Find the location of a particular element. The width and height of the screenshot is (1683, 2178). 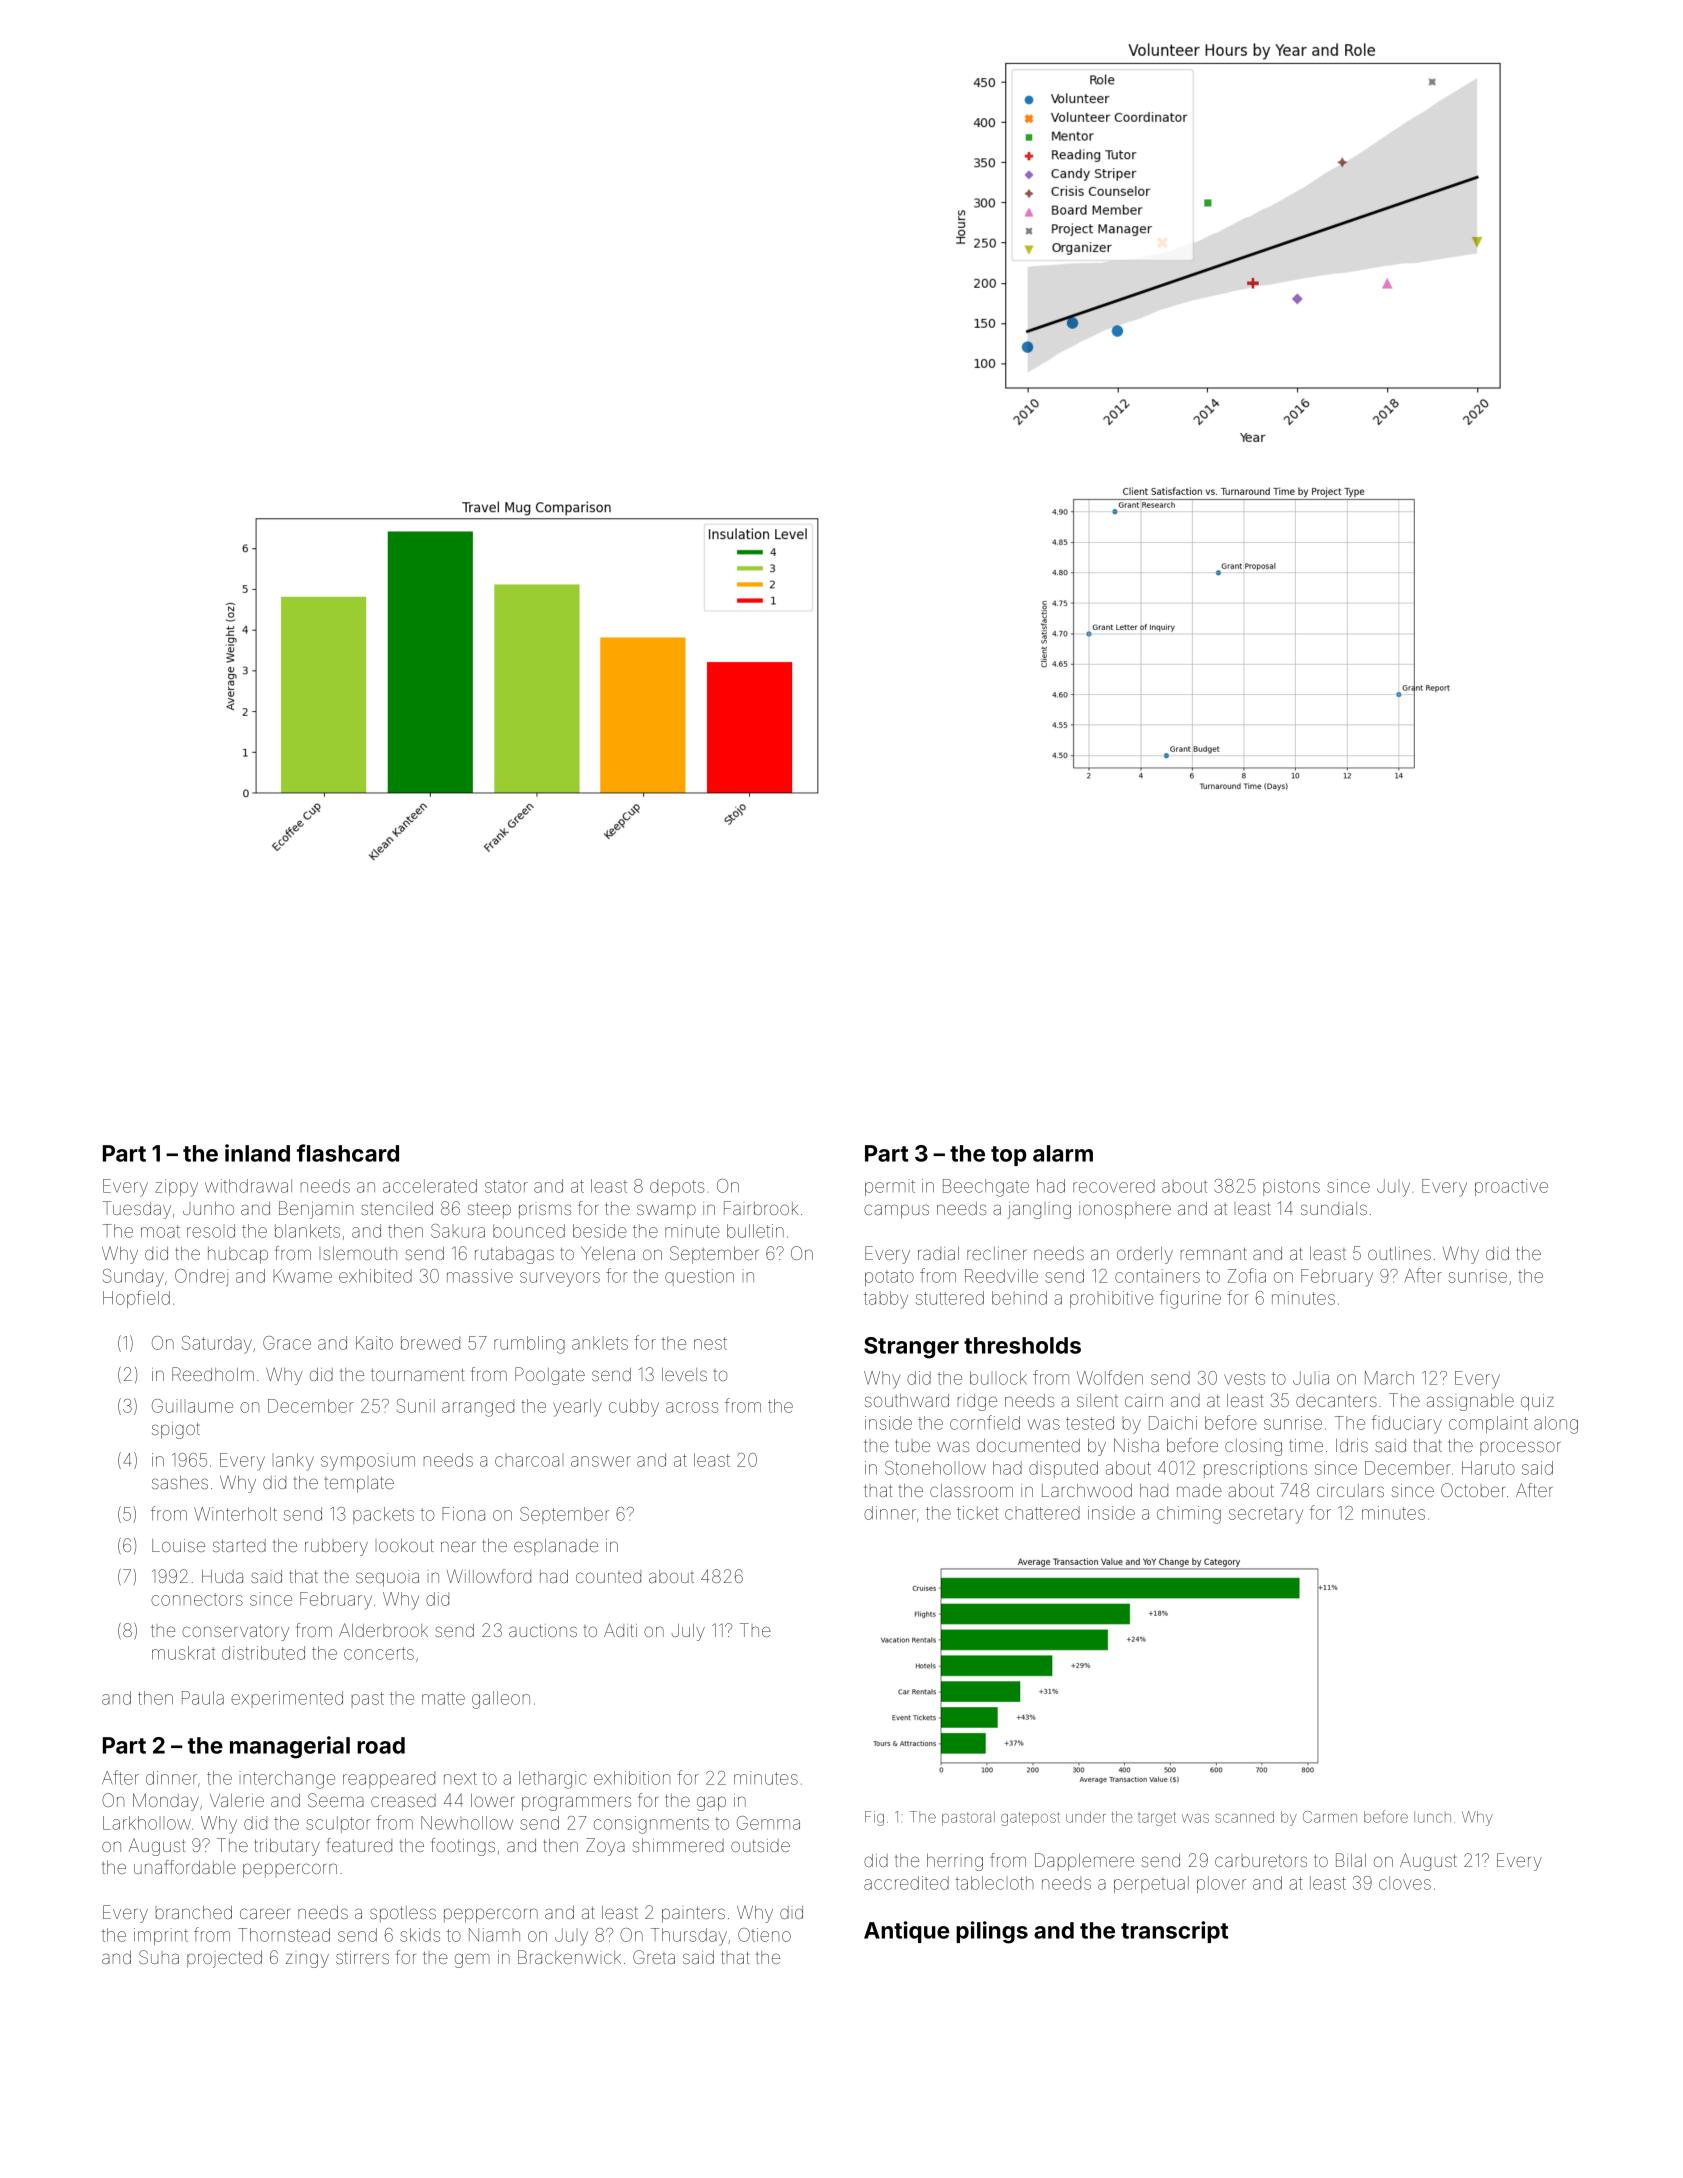

proactive is located at coordinates (1511, 1187).
